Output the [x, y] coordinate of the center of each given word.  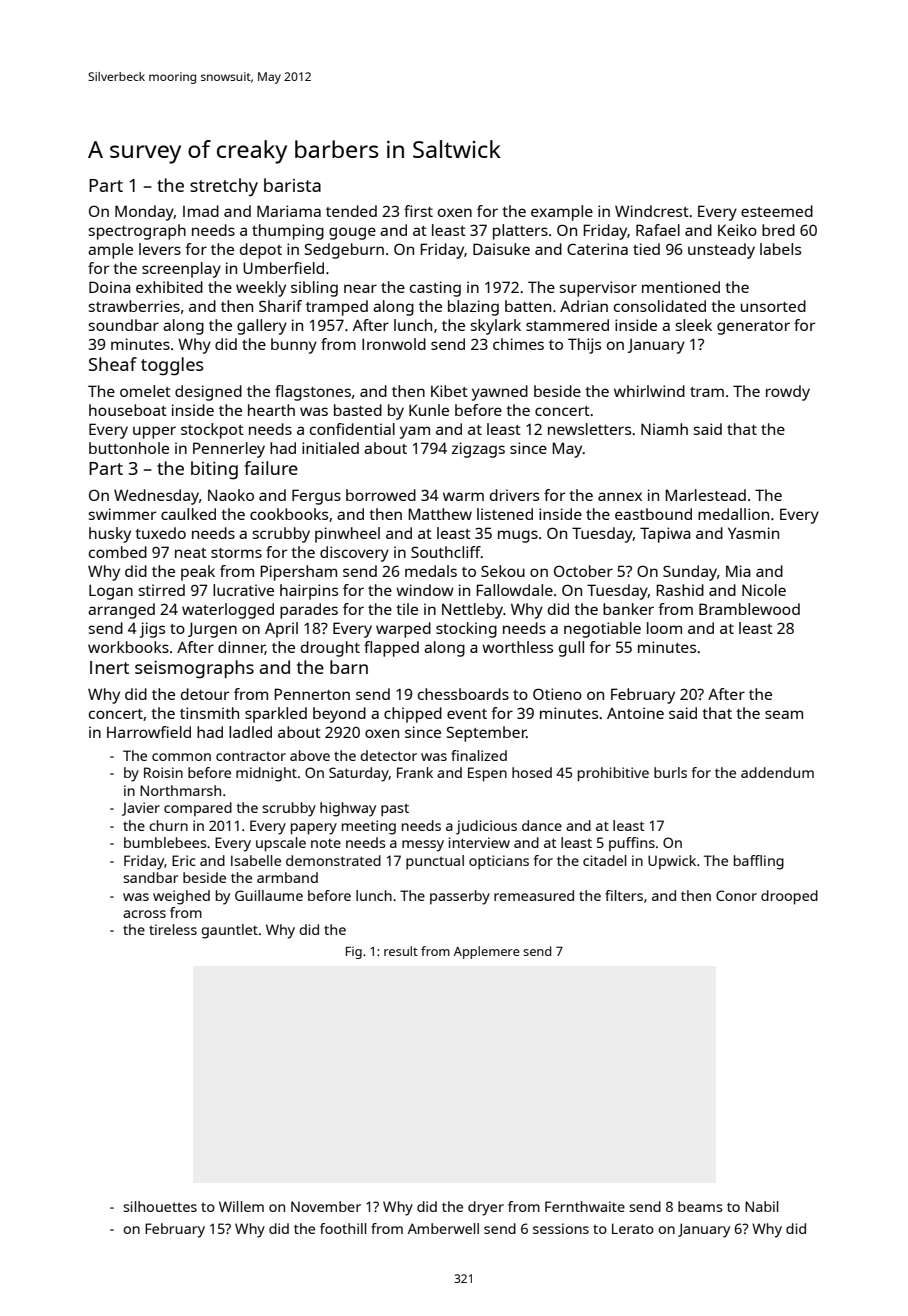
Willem [241, 1206]
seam [784, 714]
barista [292, 185]
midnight [266, 774]
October [583, 571]
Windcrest [652, 211]
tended [351, 211]
